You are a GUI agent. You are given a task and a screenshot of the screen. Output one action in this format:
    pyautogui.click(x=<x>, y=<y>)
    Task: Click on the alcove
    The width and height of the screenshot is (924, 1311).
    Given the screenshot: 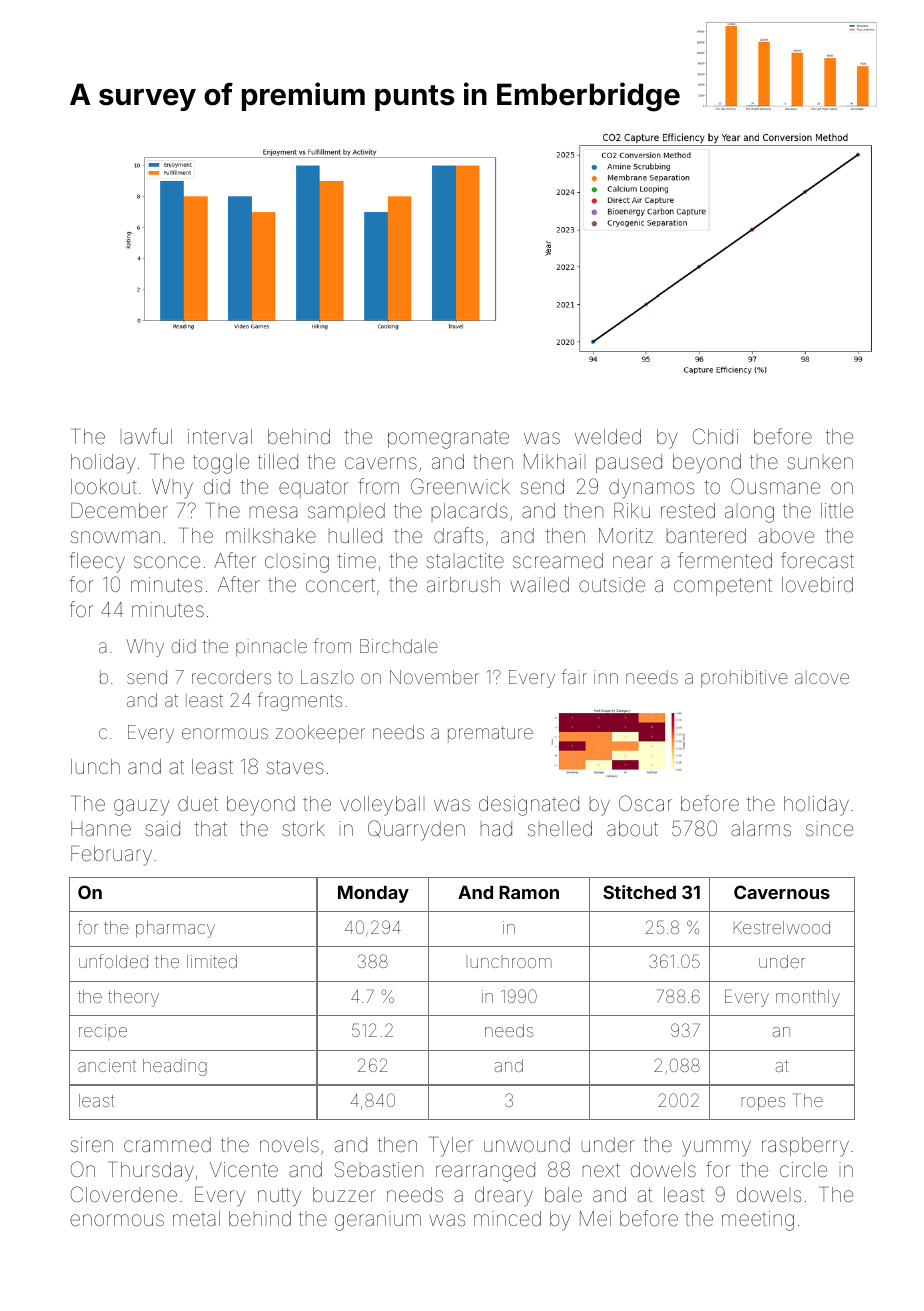 What is the action you would take?
    pyautogui.click(x=822, y=677)
